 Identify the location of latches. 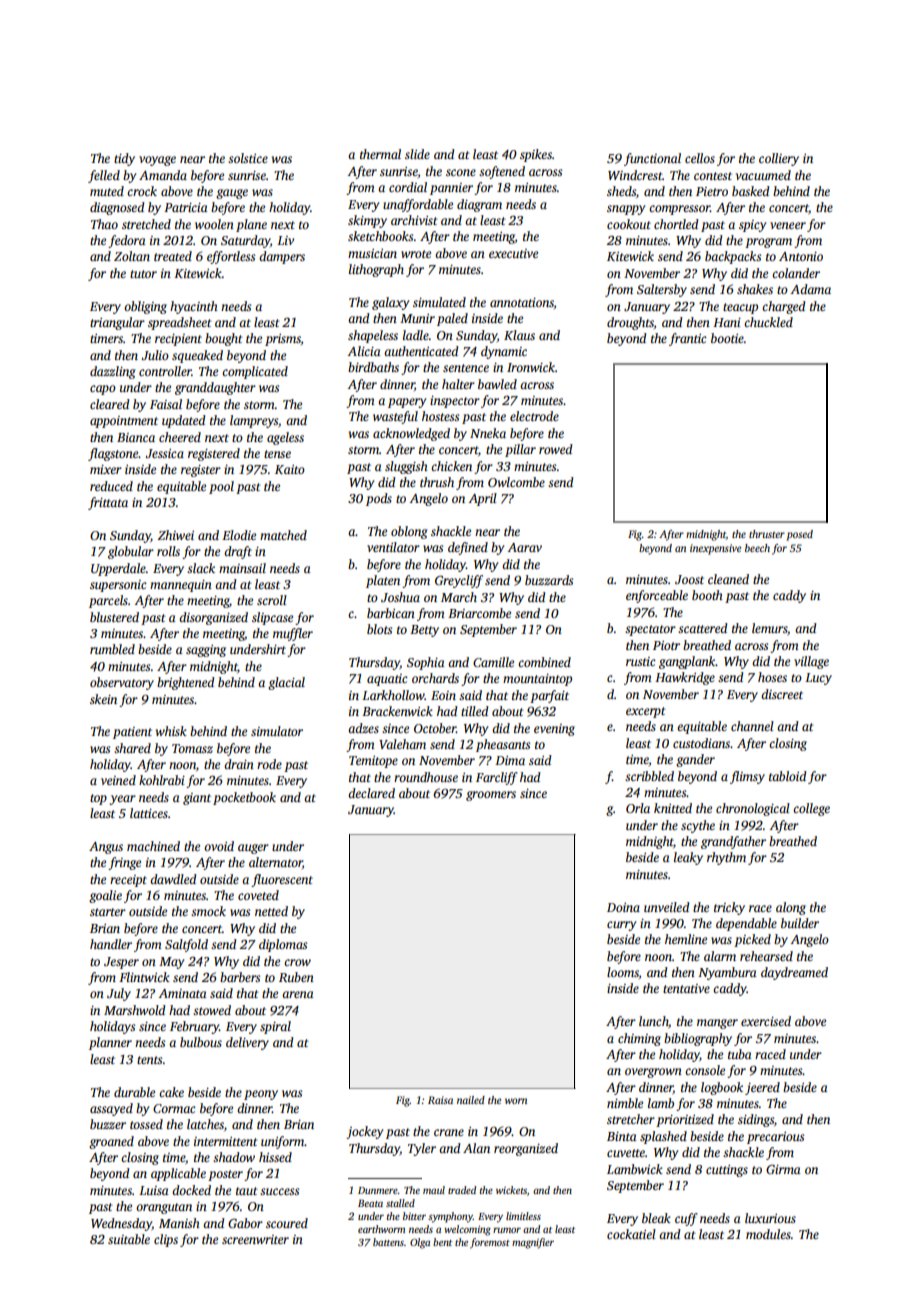
(205, 1124).
